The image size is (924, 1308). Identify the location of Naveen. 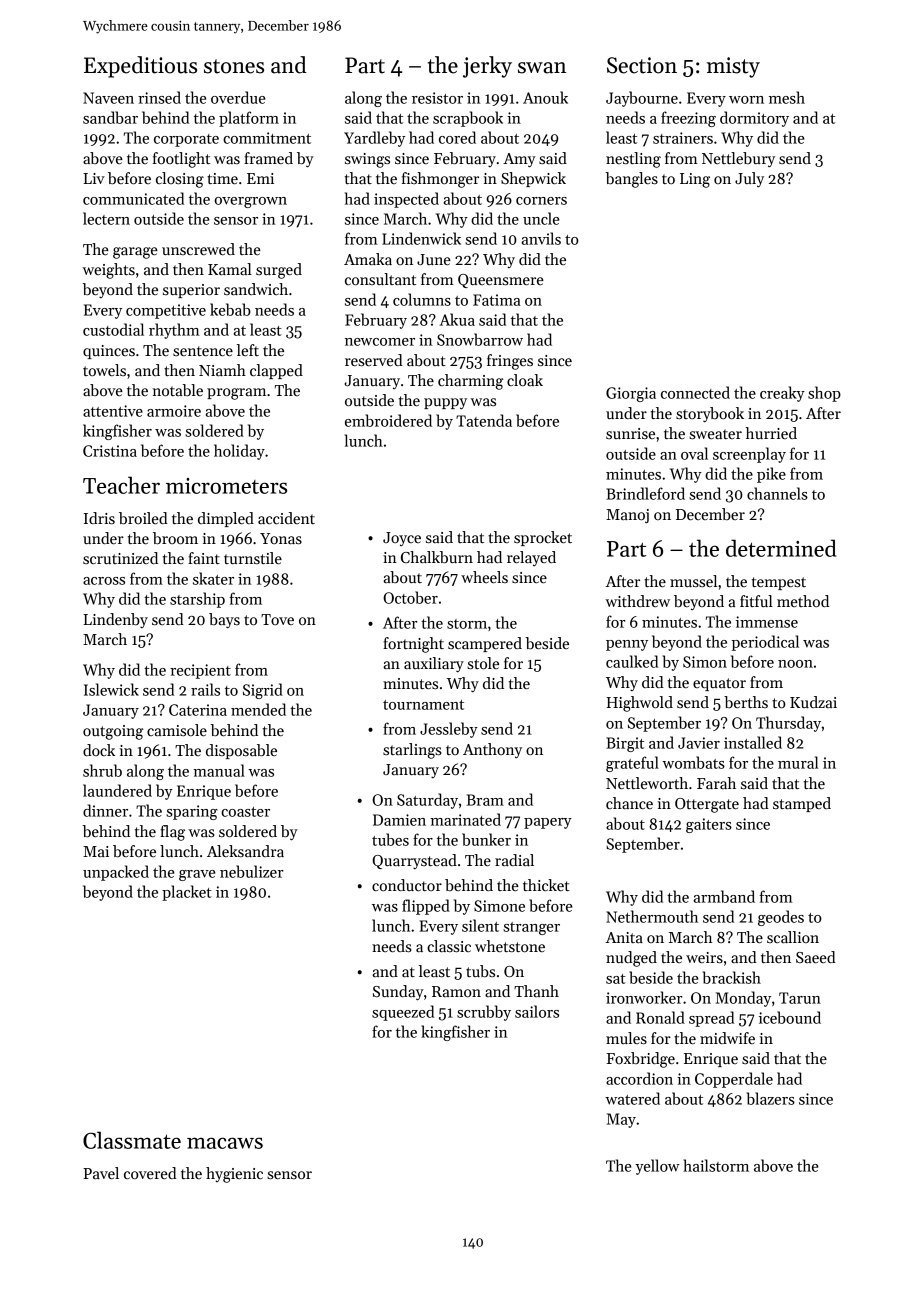
(108, 98).
